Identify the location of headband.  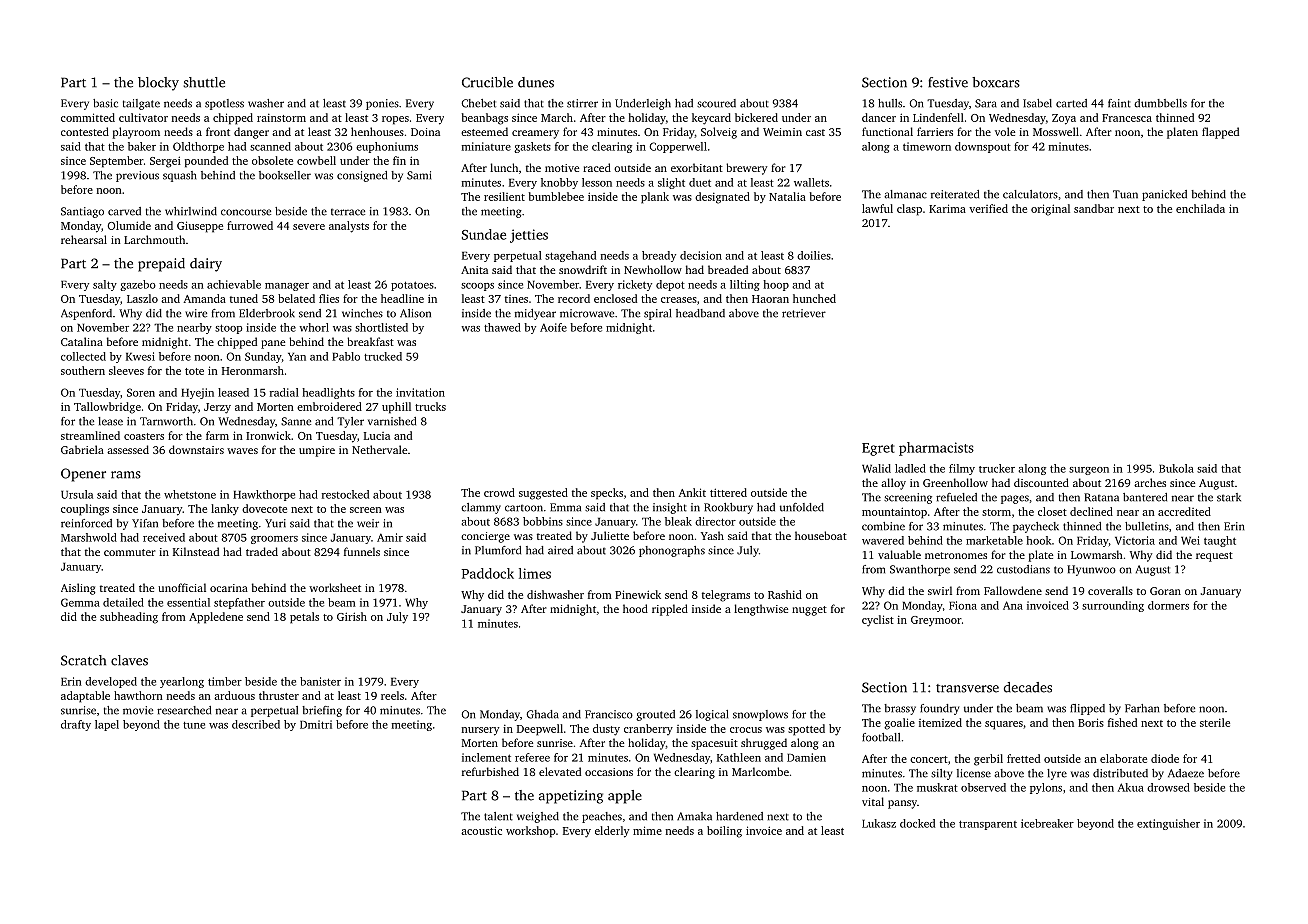
(700, 313).
